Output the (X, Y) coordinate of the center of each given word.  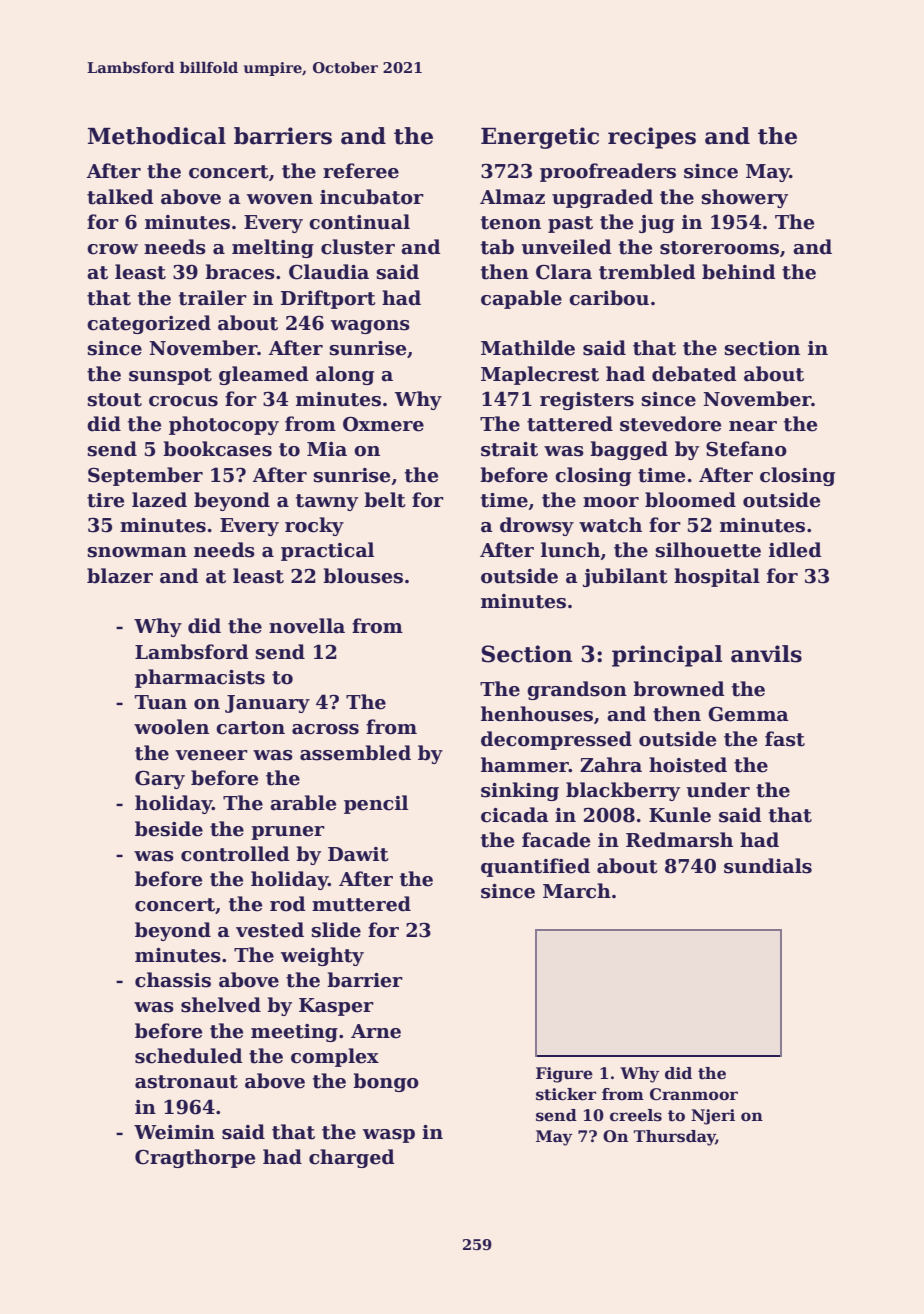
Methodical (157, 136)
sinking (520, 791)
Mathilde (528, 348)
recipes (652, 138)
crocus (183, 401)
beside (169, 829)
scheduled (189, 1056)
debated (694, 374)
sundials (768, 866)
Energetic (540, 138)
